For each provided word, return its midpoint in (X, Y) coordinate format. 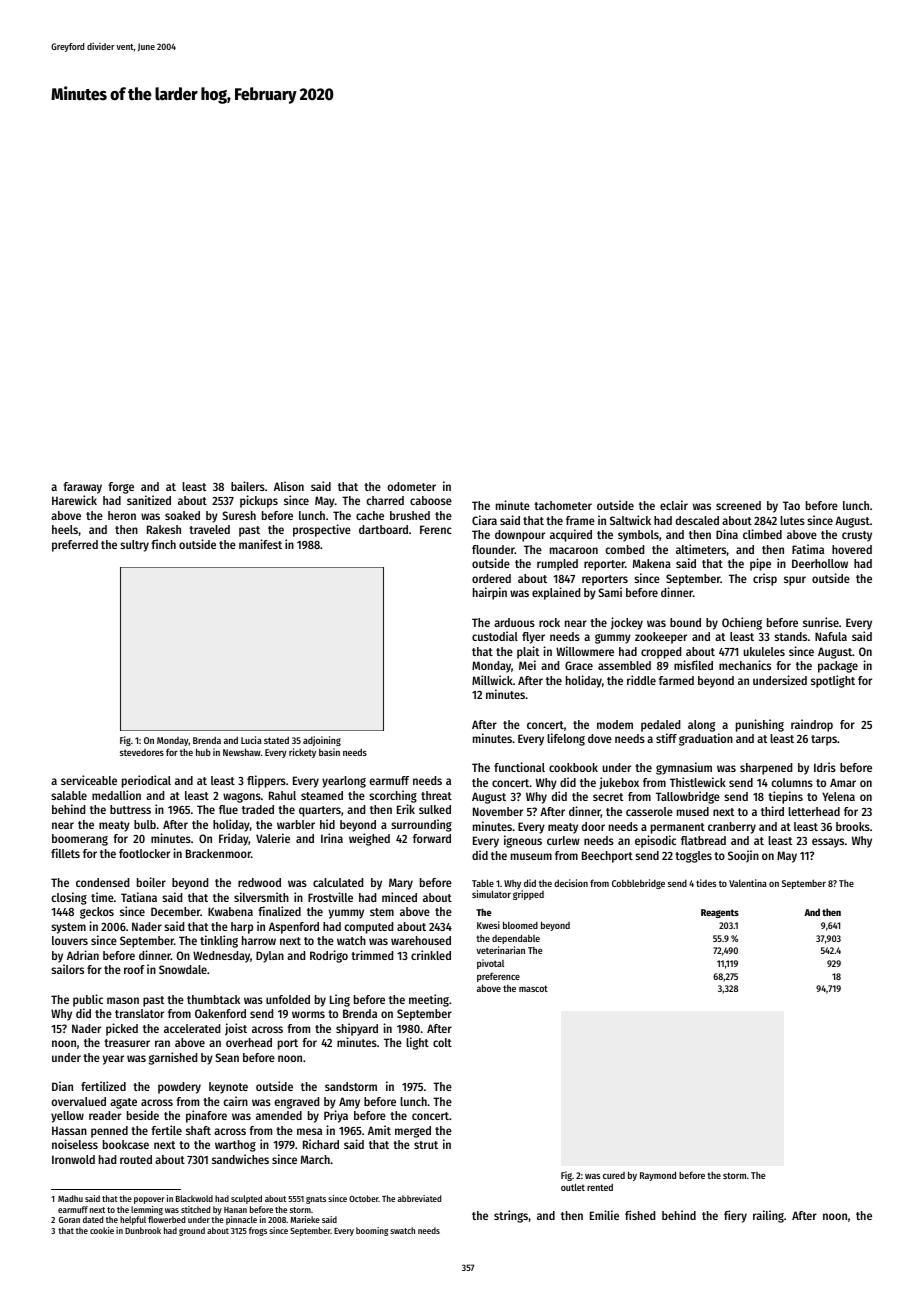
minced (399, 897)
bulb (145, 824)
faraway (82, 488)
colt (442, 1042)
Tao (791, 505)
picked (122, 1029)
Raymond (658, 1176)
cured (614, 1175)
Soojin (743, 856)
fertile (166, 1130)
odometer (411, 486)
